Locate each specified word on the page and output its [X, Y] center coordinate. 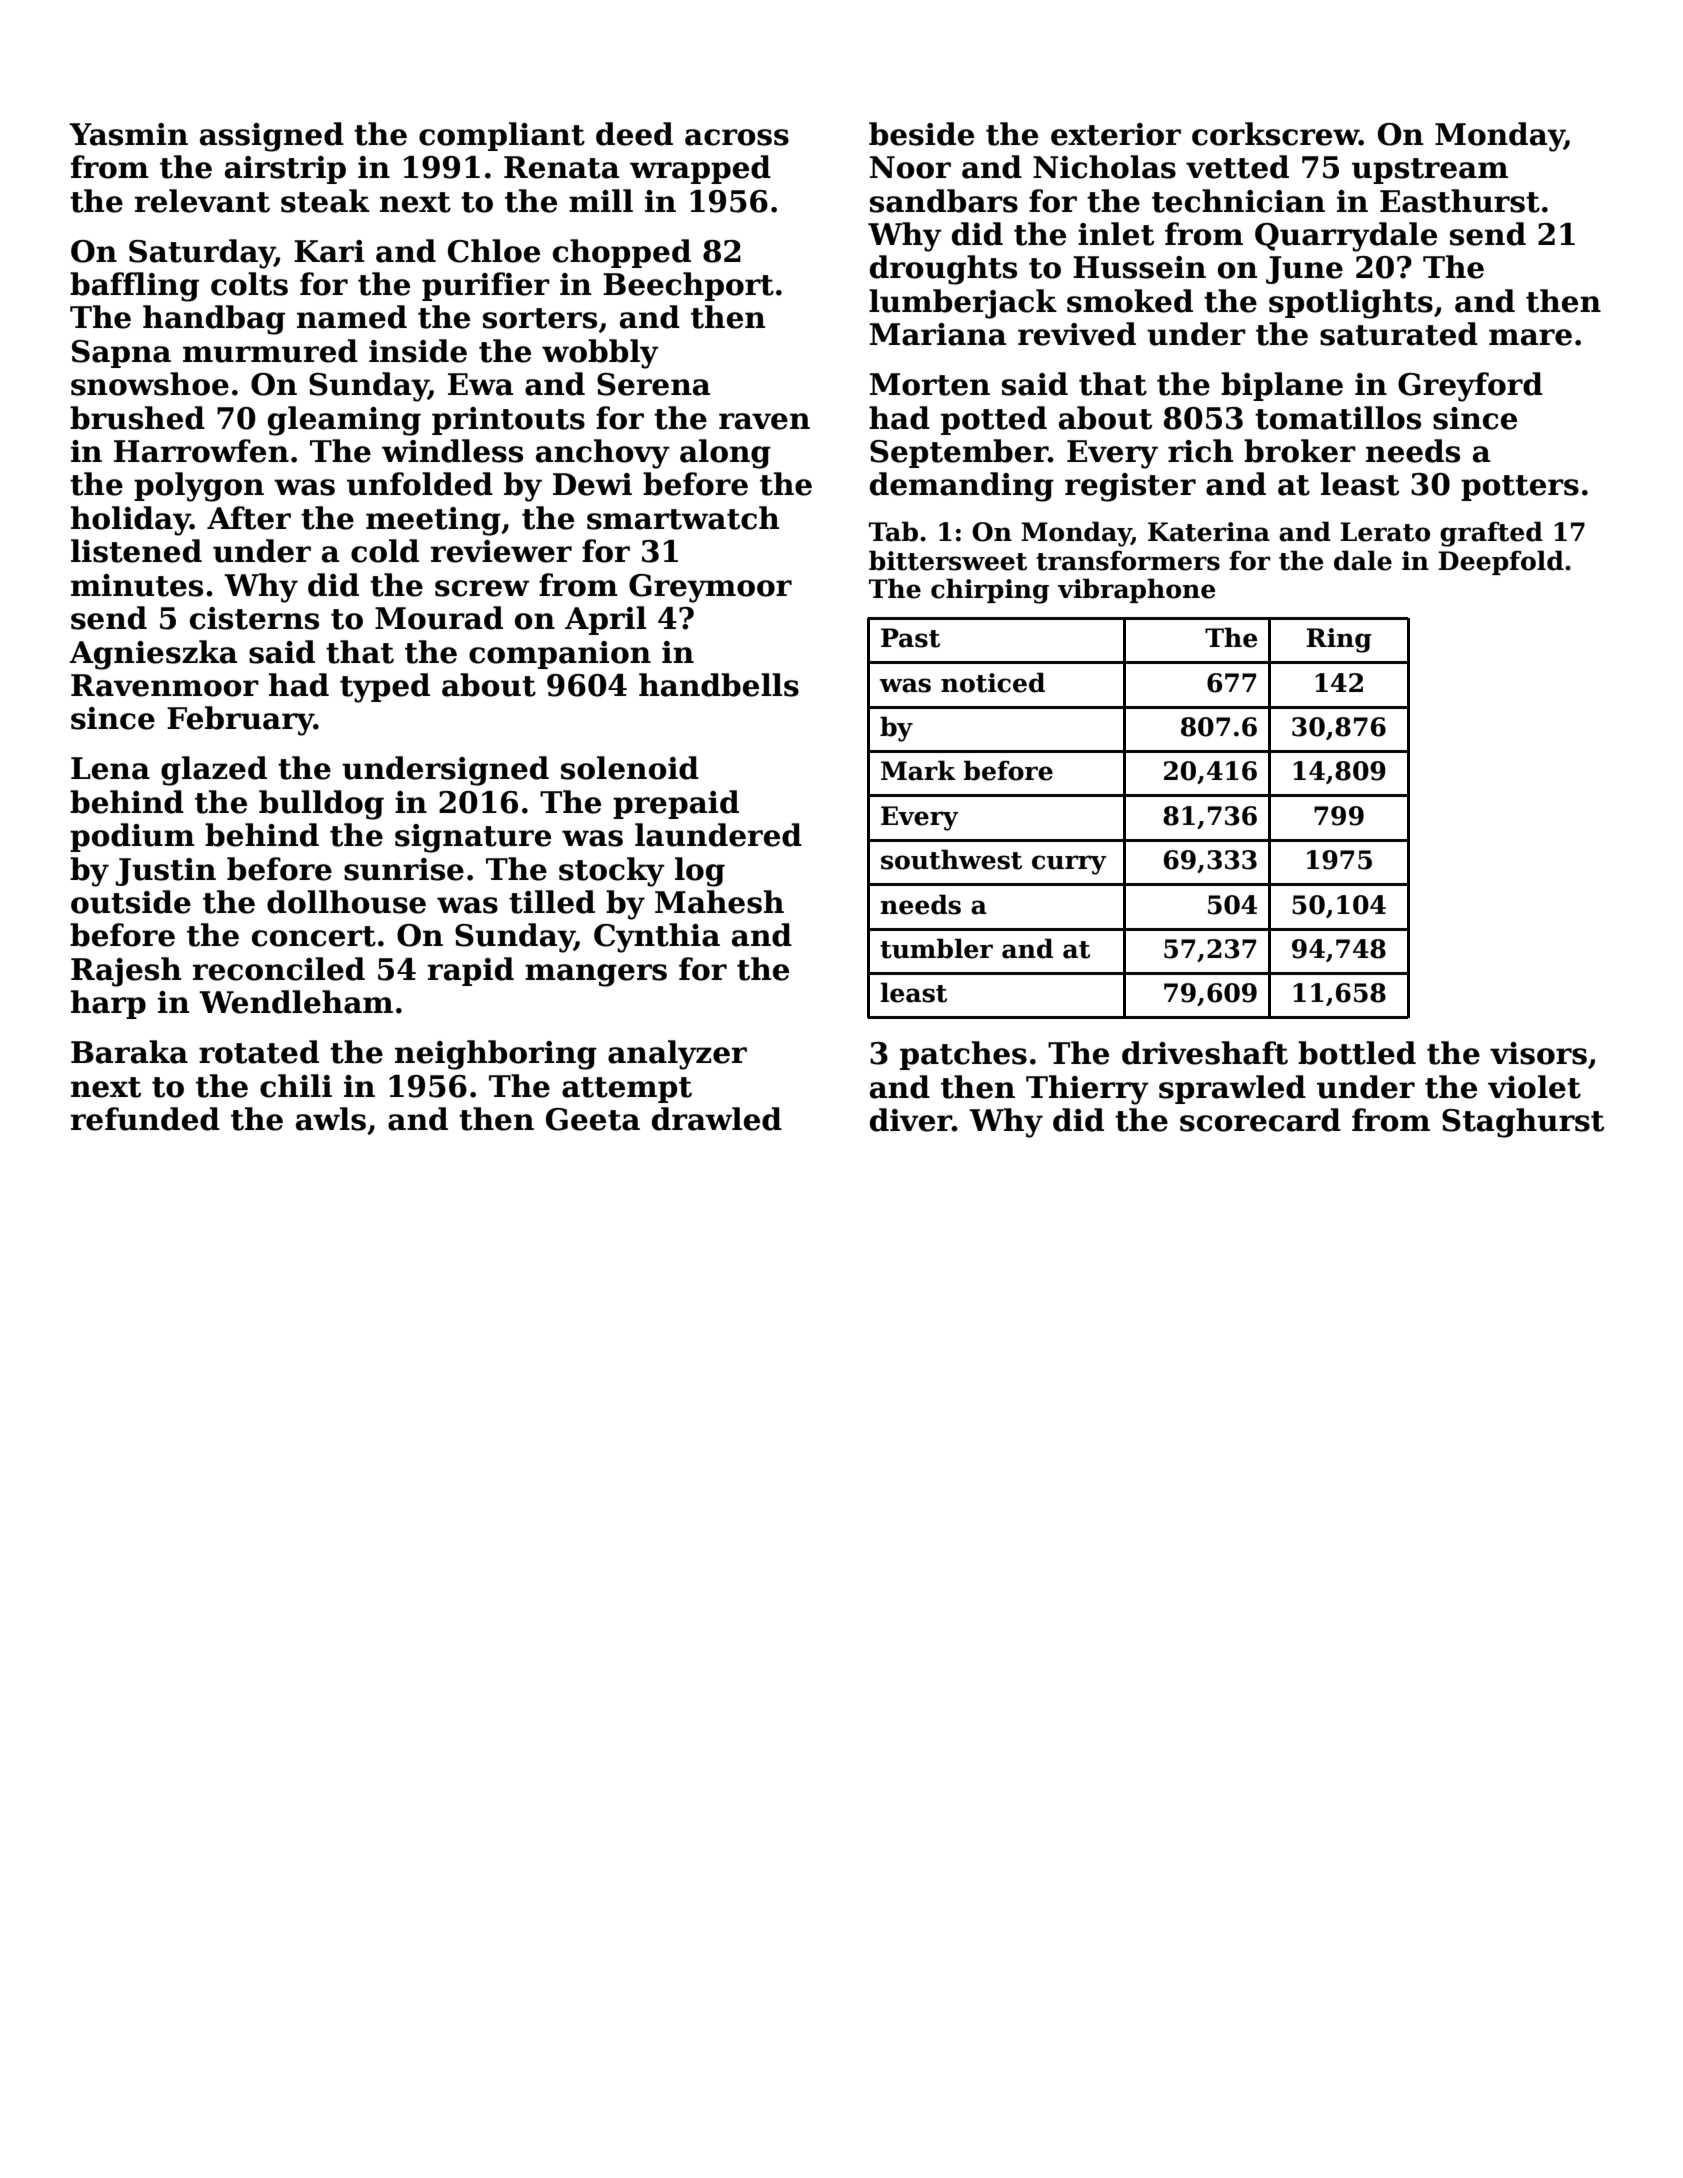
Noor [910, 167]
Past [910, 638]
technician [1238, 201]
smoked [1130, 301]
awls [331, 1119]
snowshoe [150, 384]
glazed [214, 771]
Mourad [439, 618]
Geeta [593, 1119]
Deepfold [1501, 562]
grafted [1491, 534]
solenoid [630, 768]
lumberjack [963, 304]
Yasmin [128, 134]
